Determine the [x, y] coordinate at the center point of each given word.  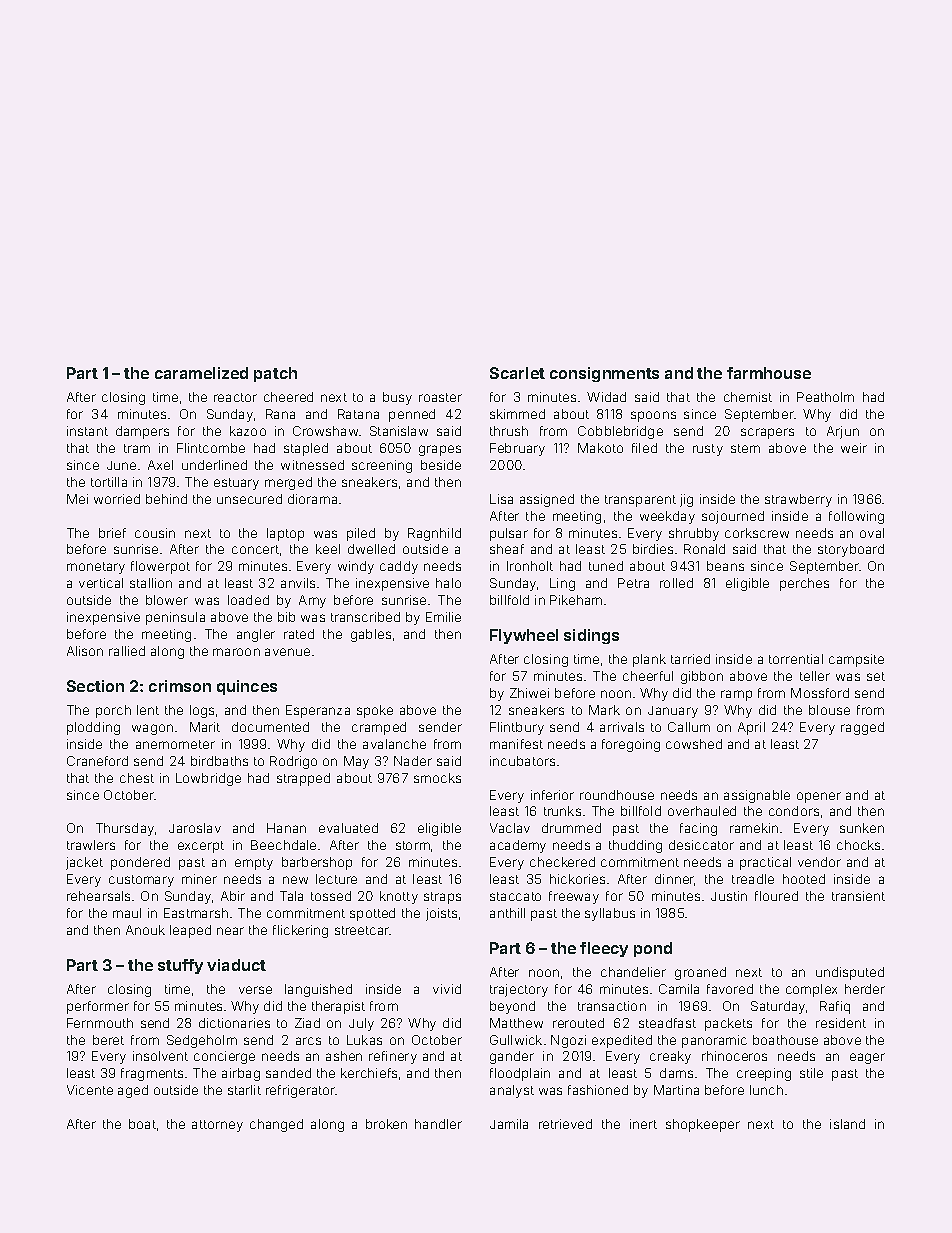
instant [87, 431]
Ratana [358, 414]
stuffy [180, 966]
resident [841, 1023]
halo [448, 583]
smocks [437, 778]
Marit [205, 727]
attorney [217, 1126]
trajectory [519, 990]
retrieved [565, 1124]
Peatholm [825, 397]
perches [804, 584]
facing [698, 829]
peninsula [175, 618]
